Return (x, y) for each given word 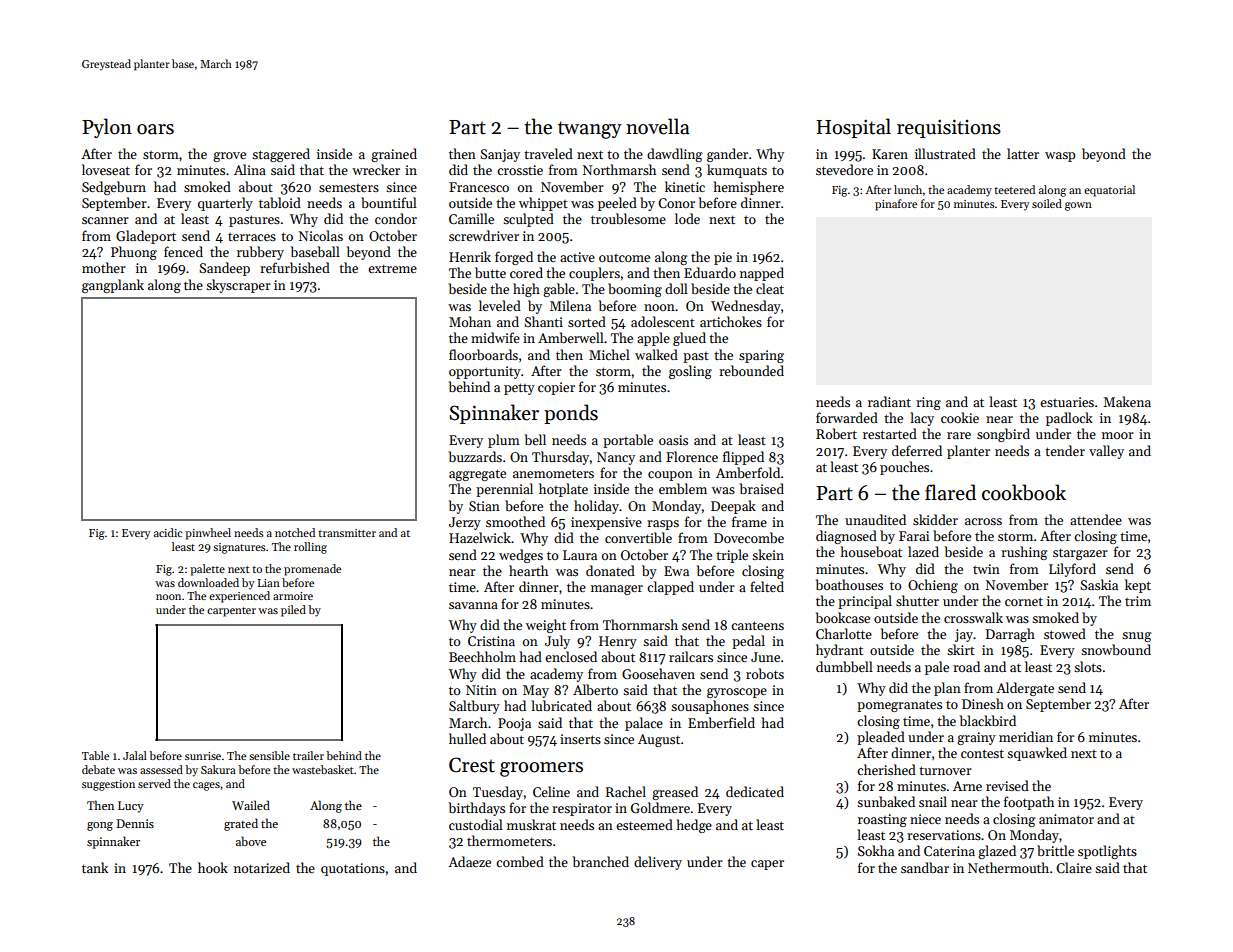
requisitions (949, 128)
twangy (590, 130)
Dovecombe (749, 537)
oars (155, 129)
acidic (168, 532)
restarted (890, 433)
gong (100, 826)
